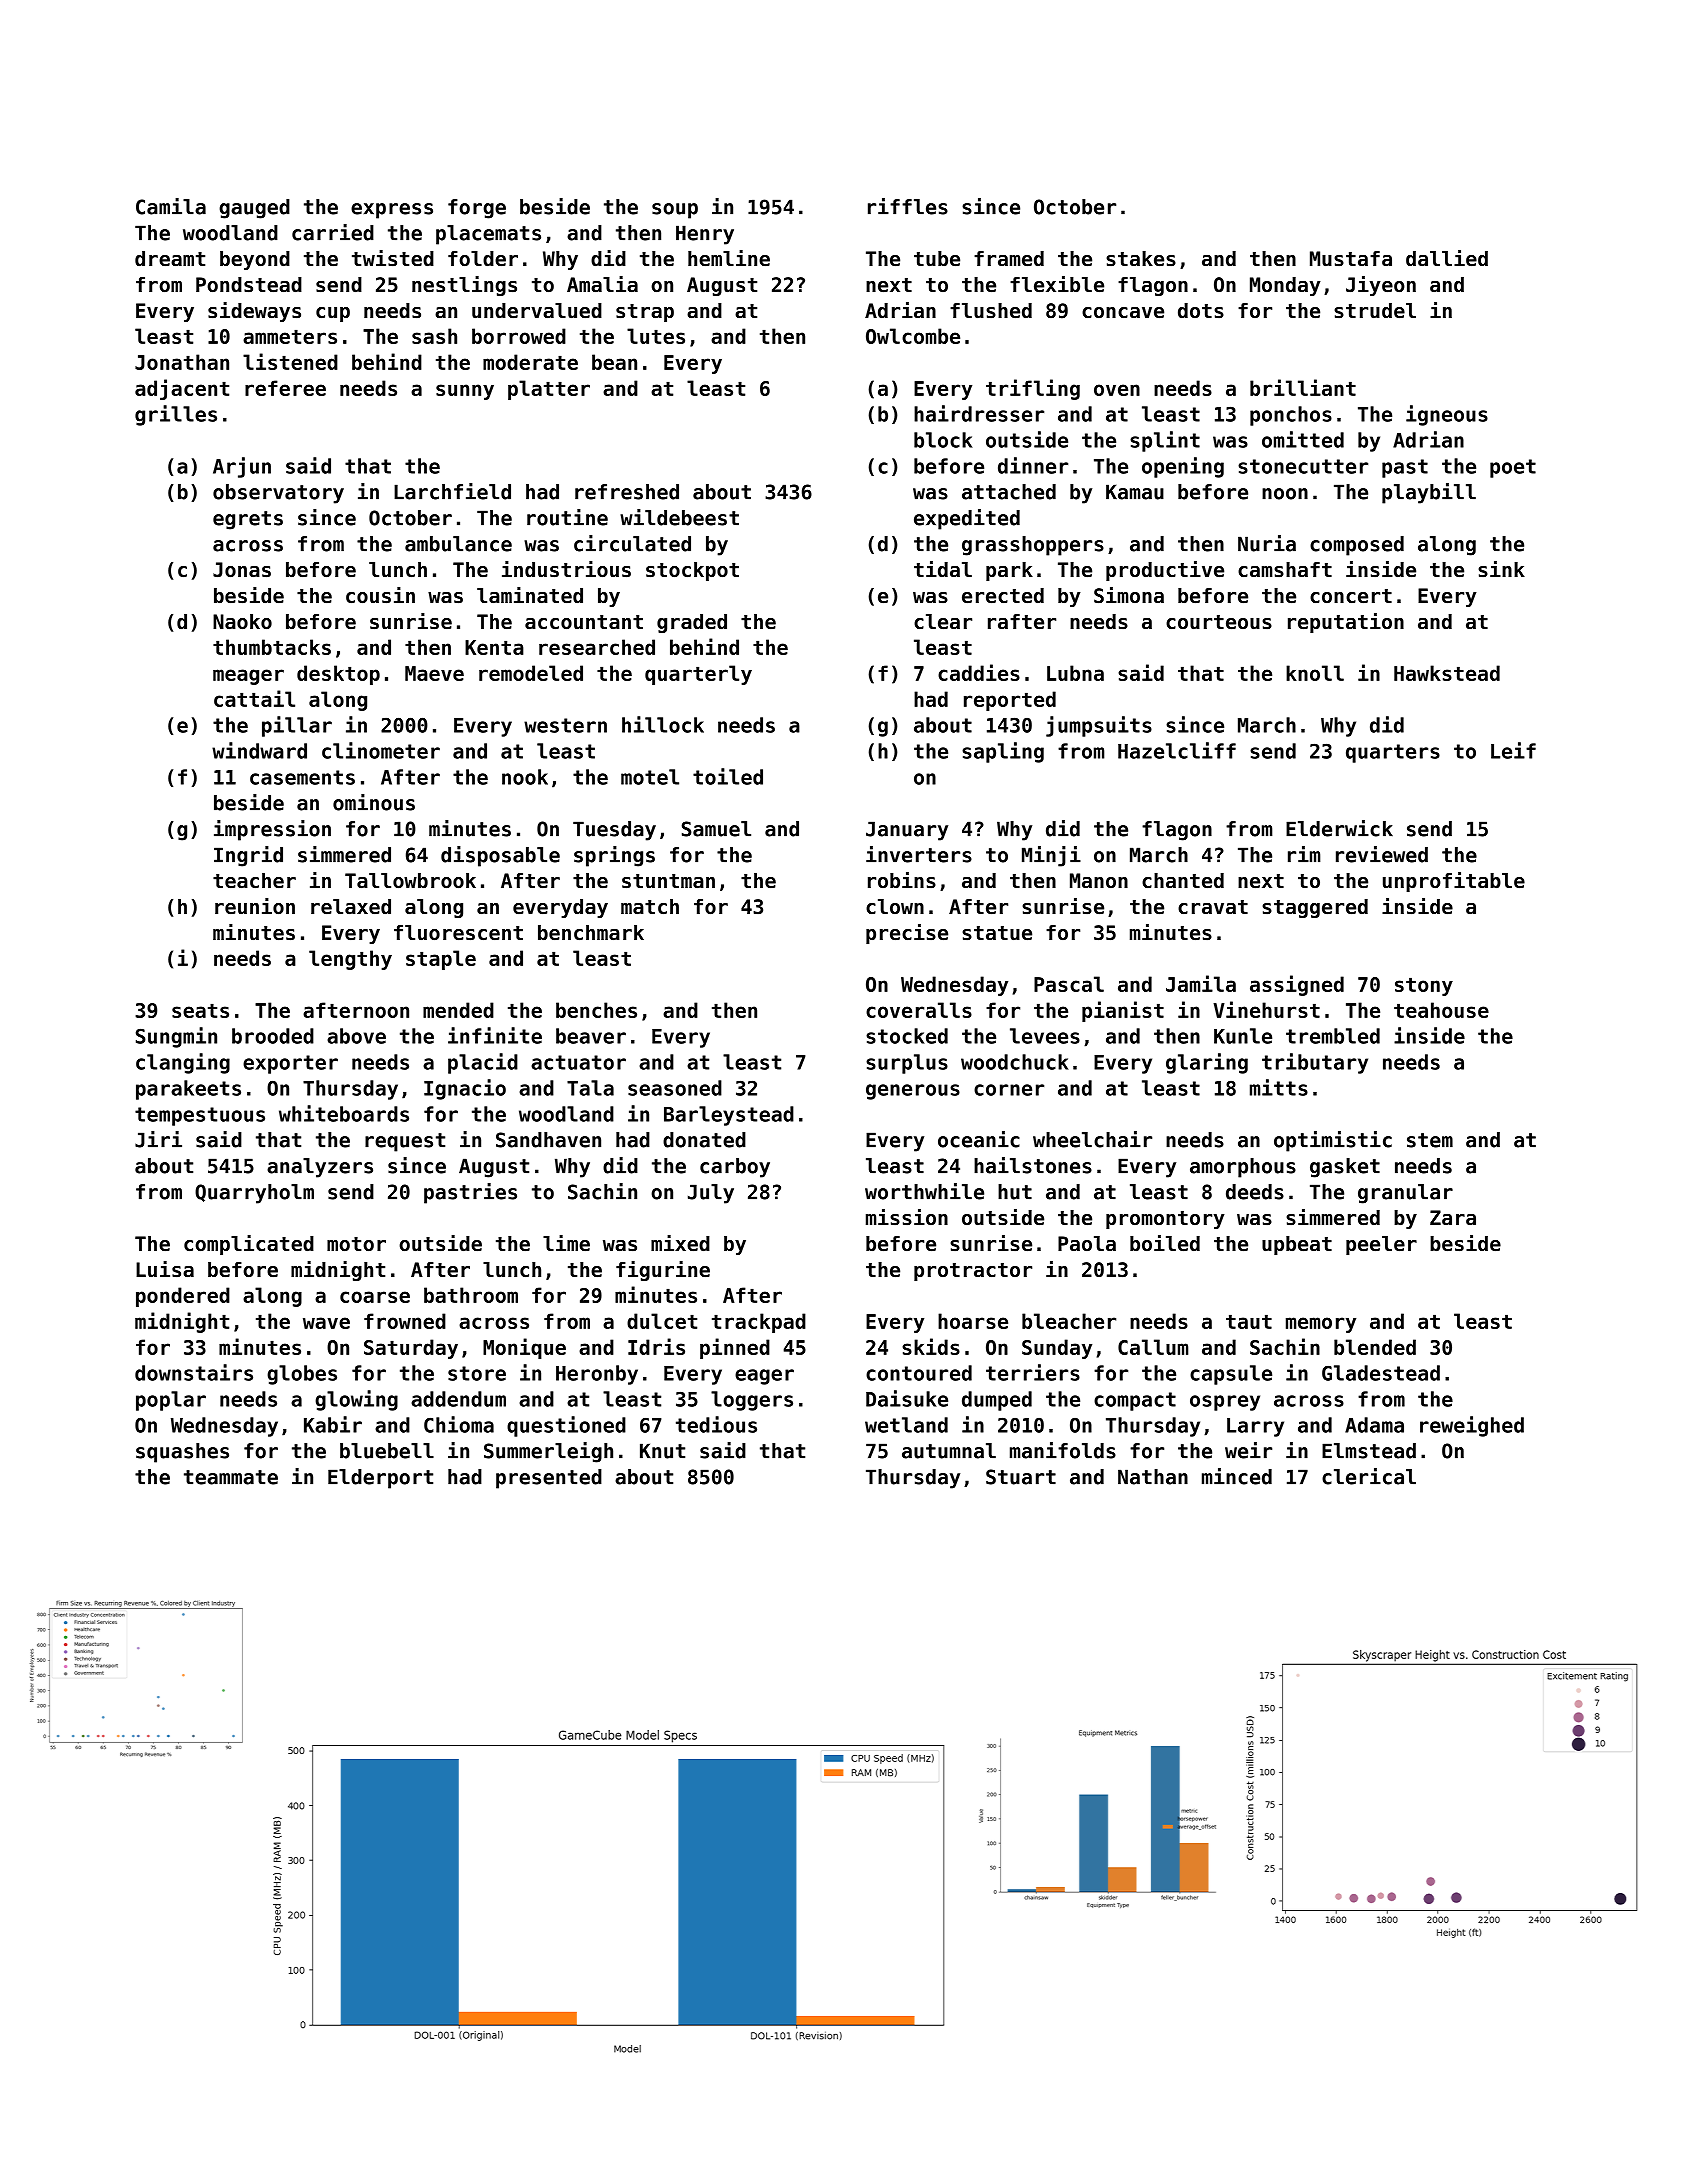 The width and height of the document is (1683, 2178). Describe the element at coordinates (973, 1272) in the document. I see `protractor` at that location.
